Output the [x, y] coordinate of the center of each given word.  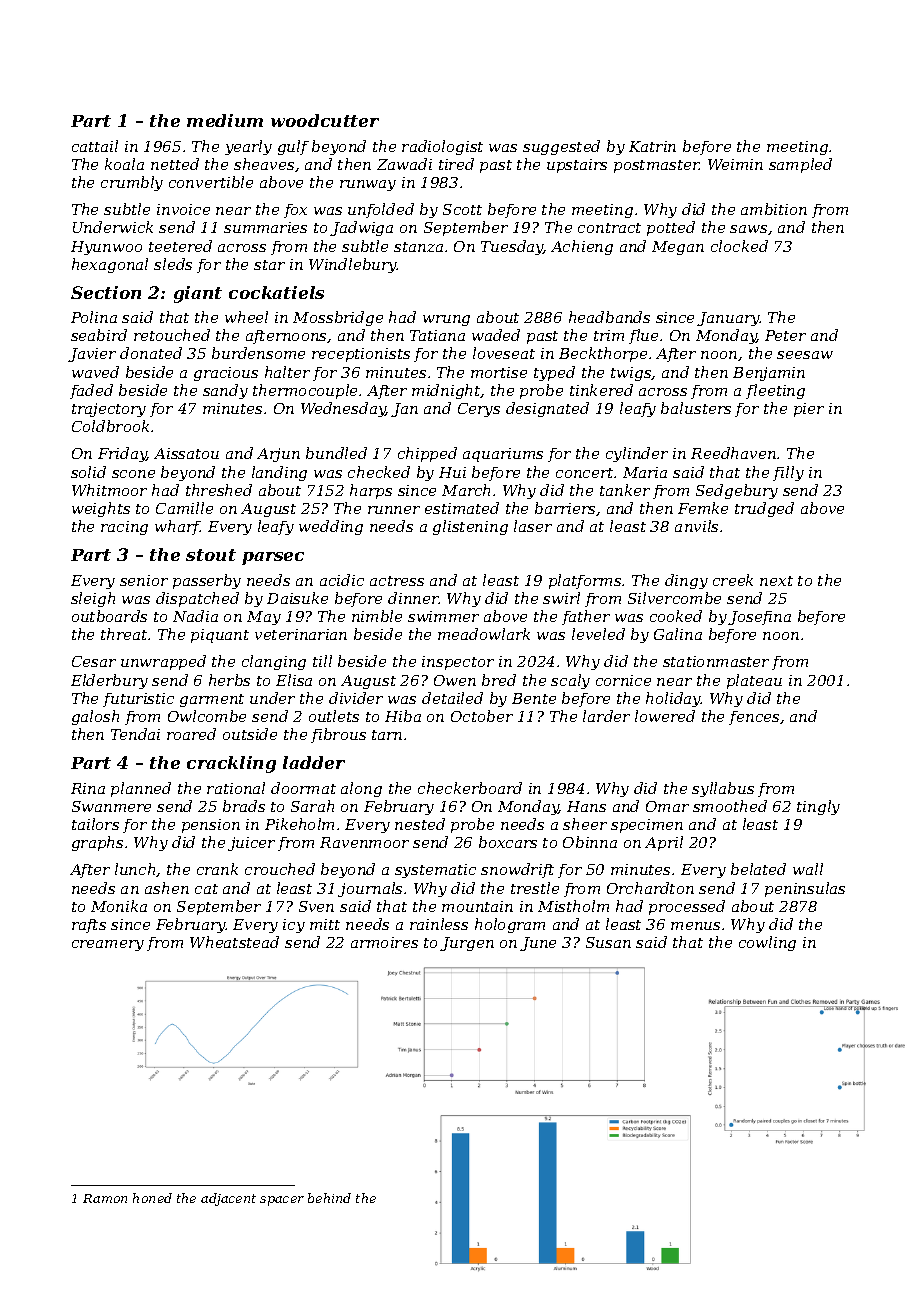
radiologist [442, 147]
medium [225, 120]
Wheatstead [234, 942]
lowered [665, 716]
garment [212, 700]
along [361, 789]
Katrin [652, 146]
